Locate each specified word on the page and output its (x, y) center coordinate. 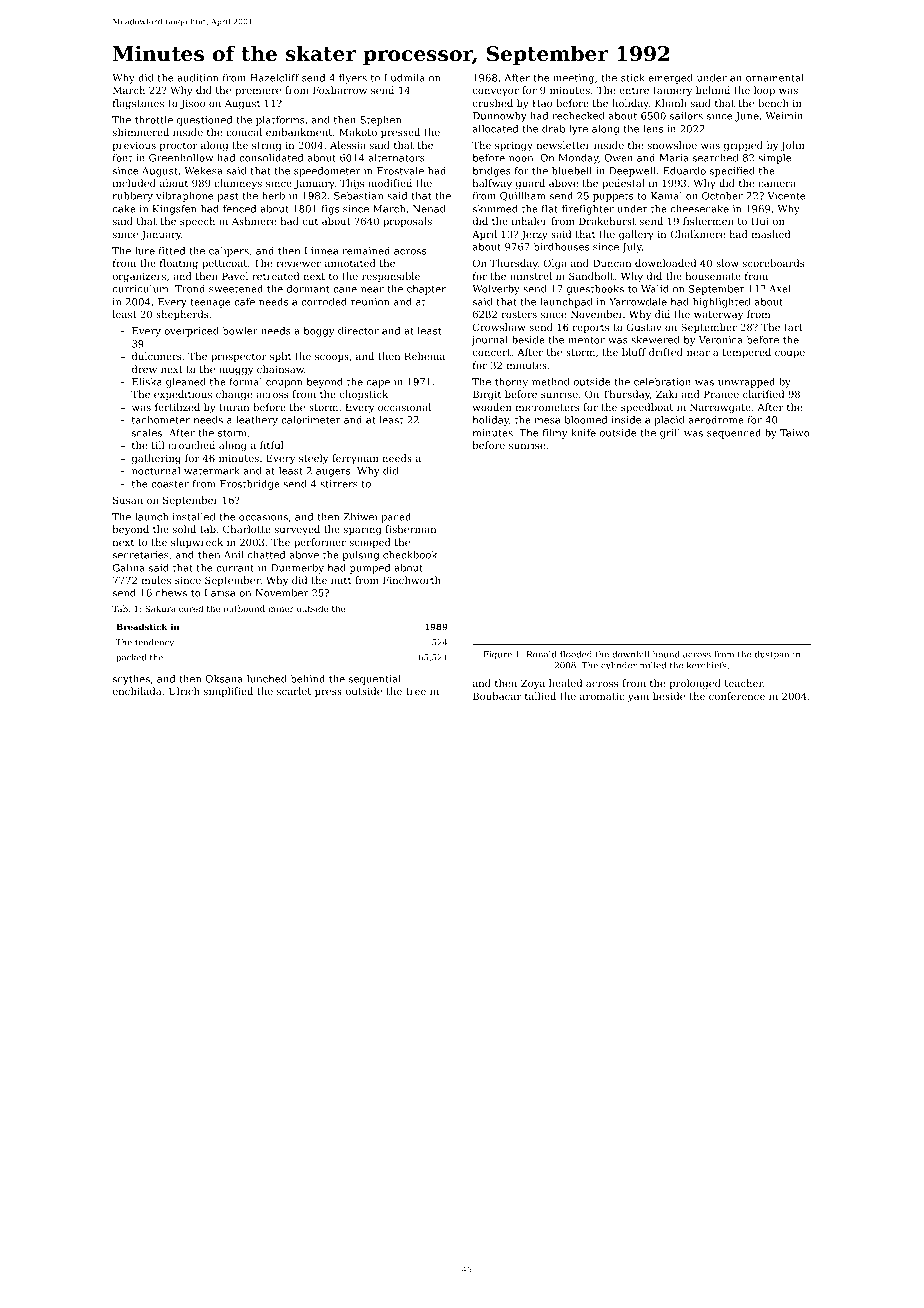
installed (194, 517)
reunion (370, 302)
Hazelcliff (274, 78)
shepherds (182, 315)
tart (793, 327)
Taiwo (795, 433)
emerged (670, 79)
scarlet (294, 691)
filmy (554, 434)
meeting (573, 79)
